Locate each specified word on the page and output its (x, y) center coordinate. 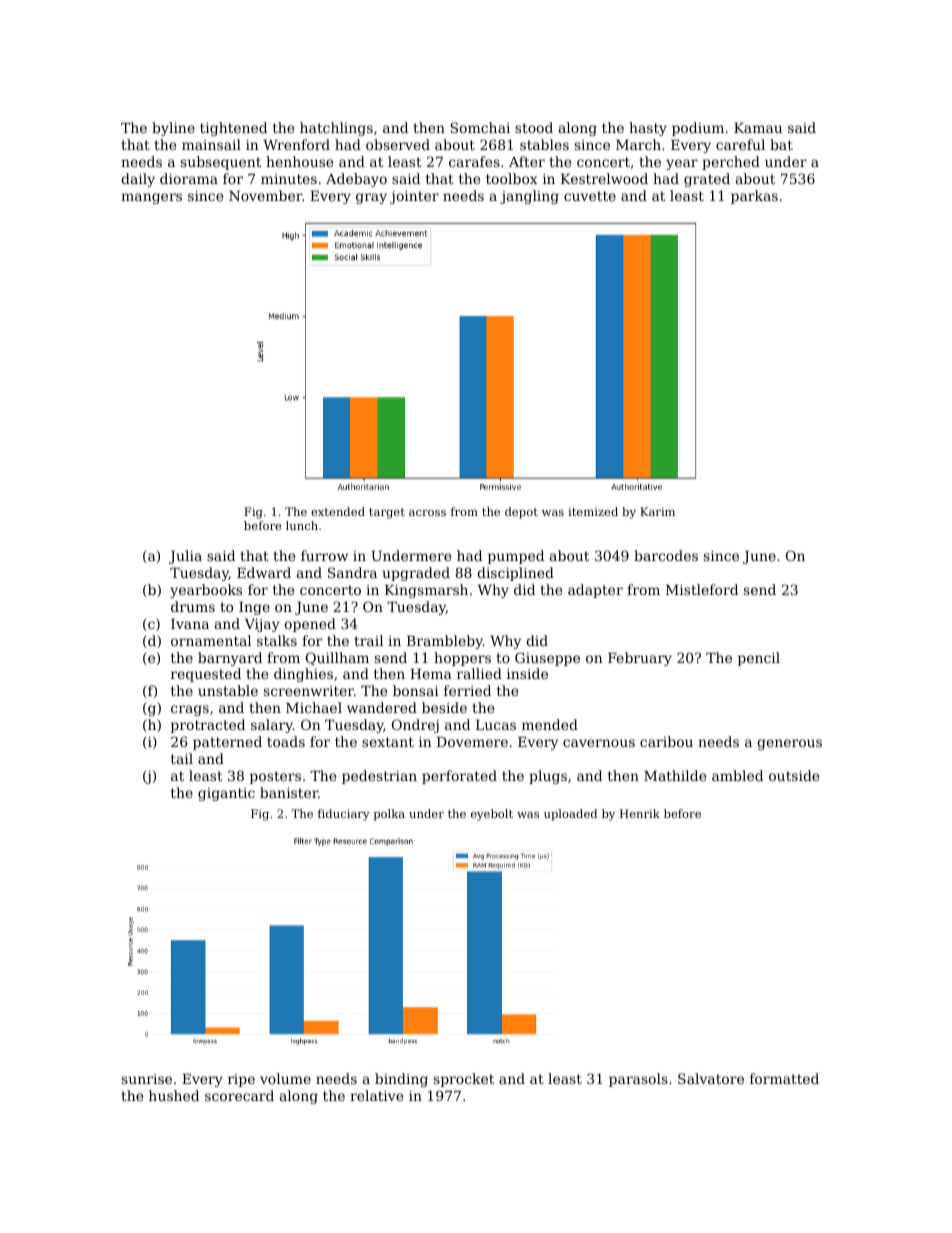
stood (534, 127)
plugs (548, 777)
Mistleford (702, 589)
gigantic (226, 794)
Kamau (758, 128)
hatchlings (336, 129)
